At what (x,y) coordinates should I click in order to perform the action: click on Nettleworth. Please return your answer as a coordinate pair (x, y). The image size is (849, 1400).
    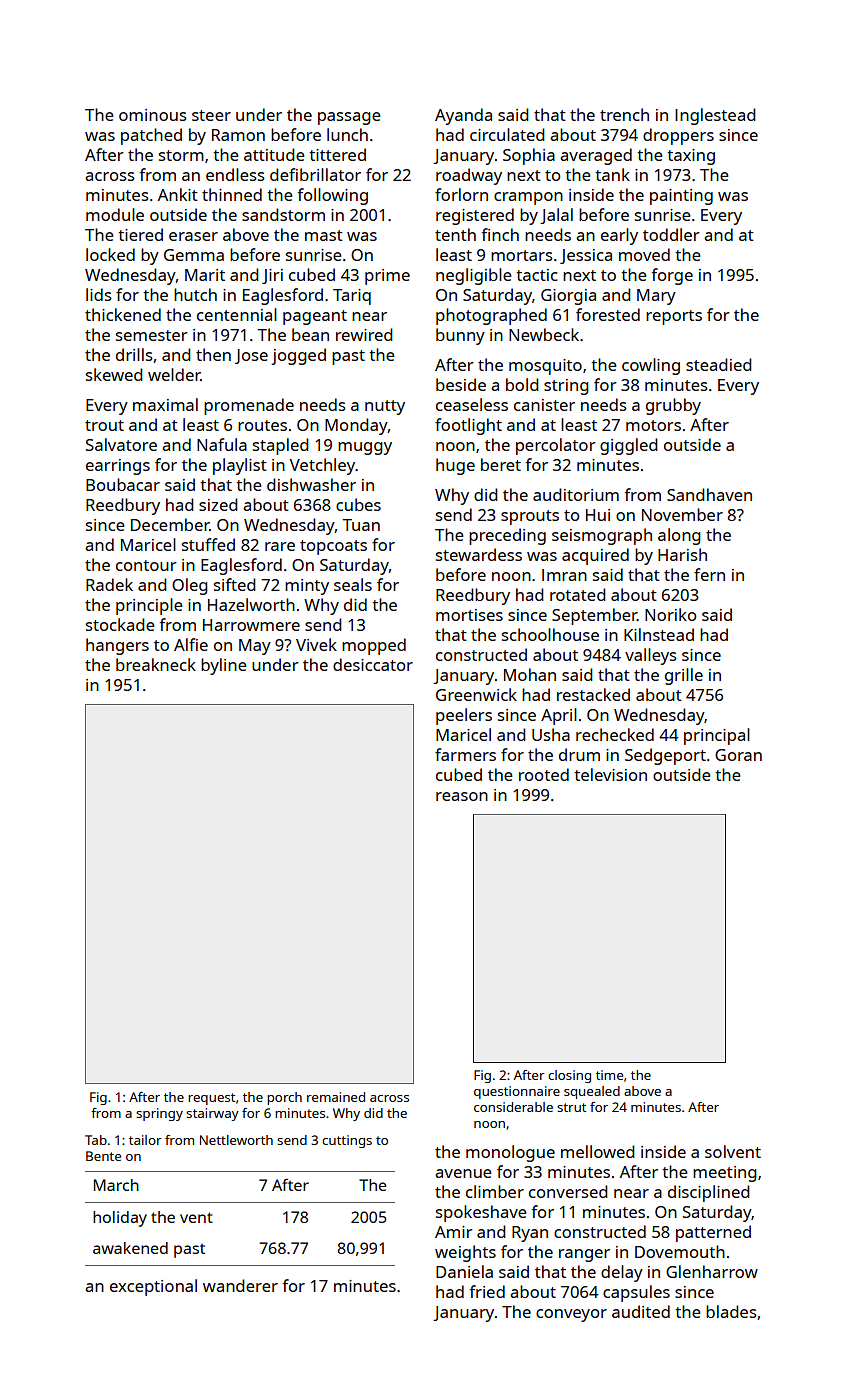
    Looking at the image, I should click on (236, 1140).
